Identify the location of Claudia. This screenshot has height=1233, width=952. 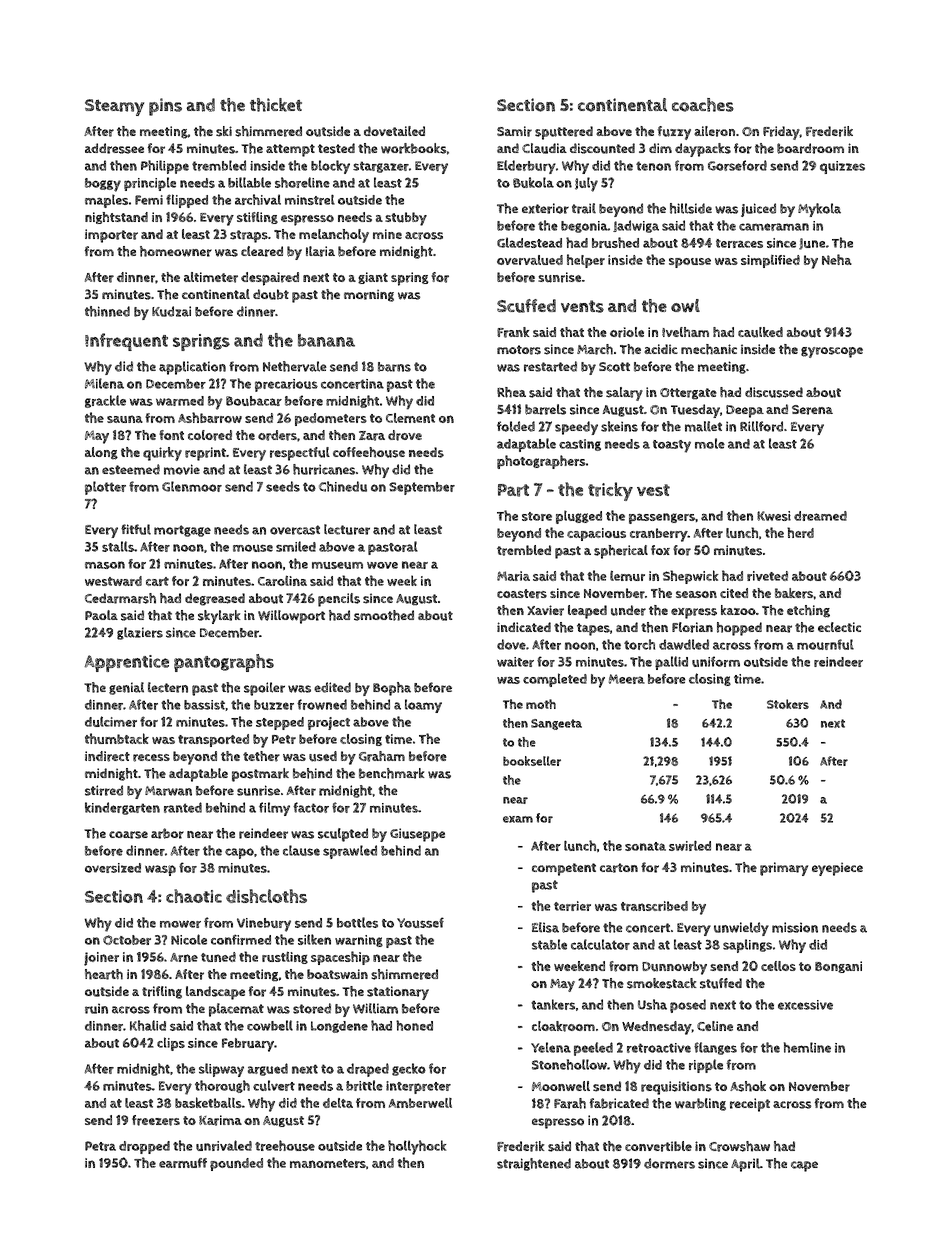
(544, 148).
